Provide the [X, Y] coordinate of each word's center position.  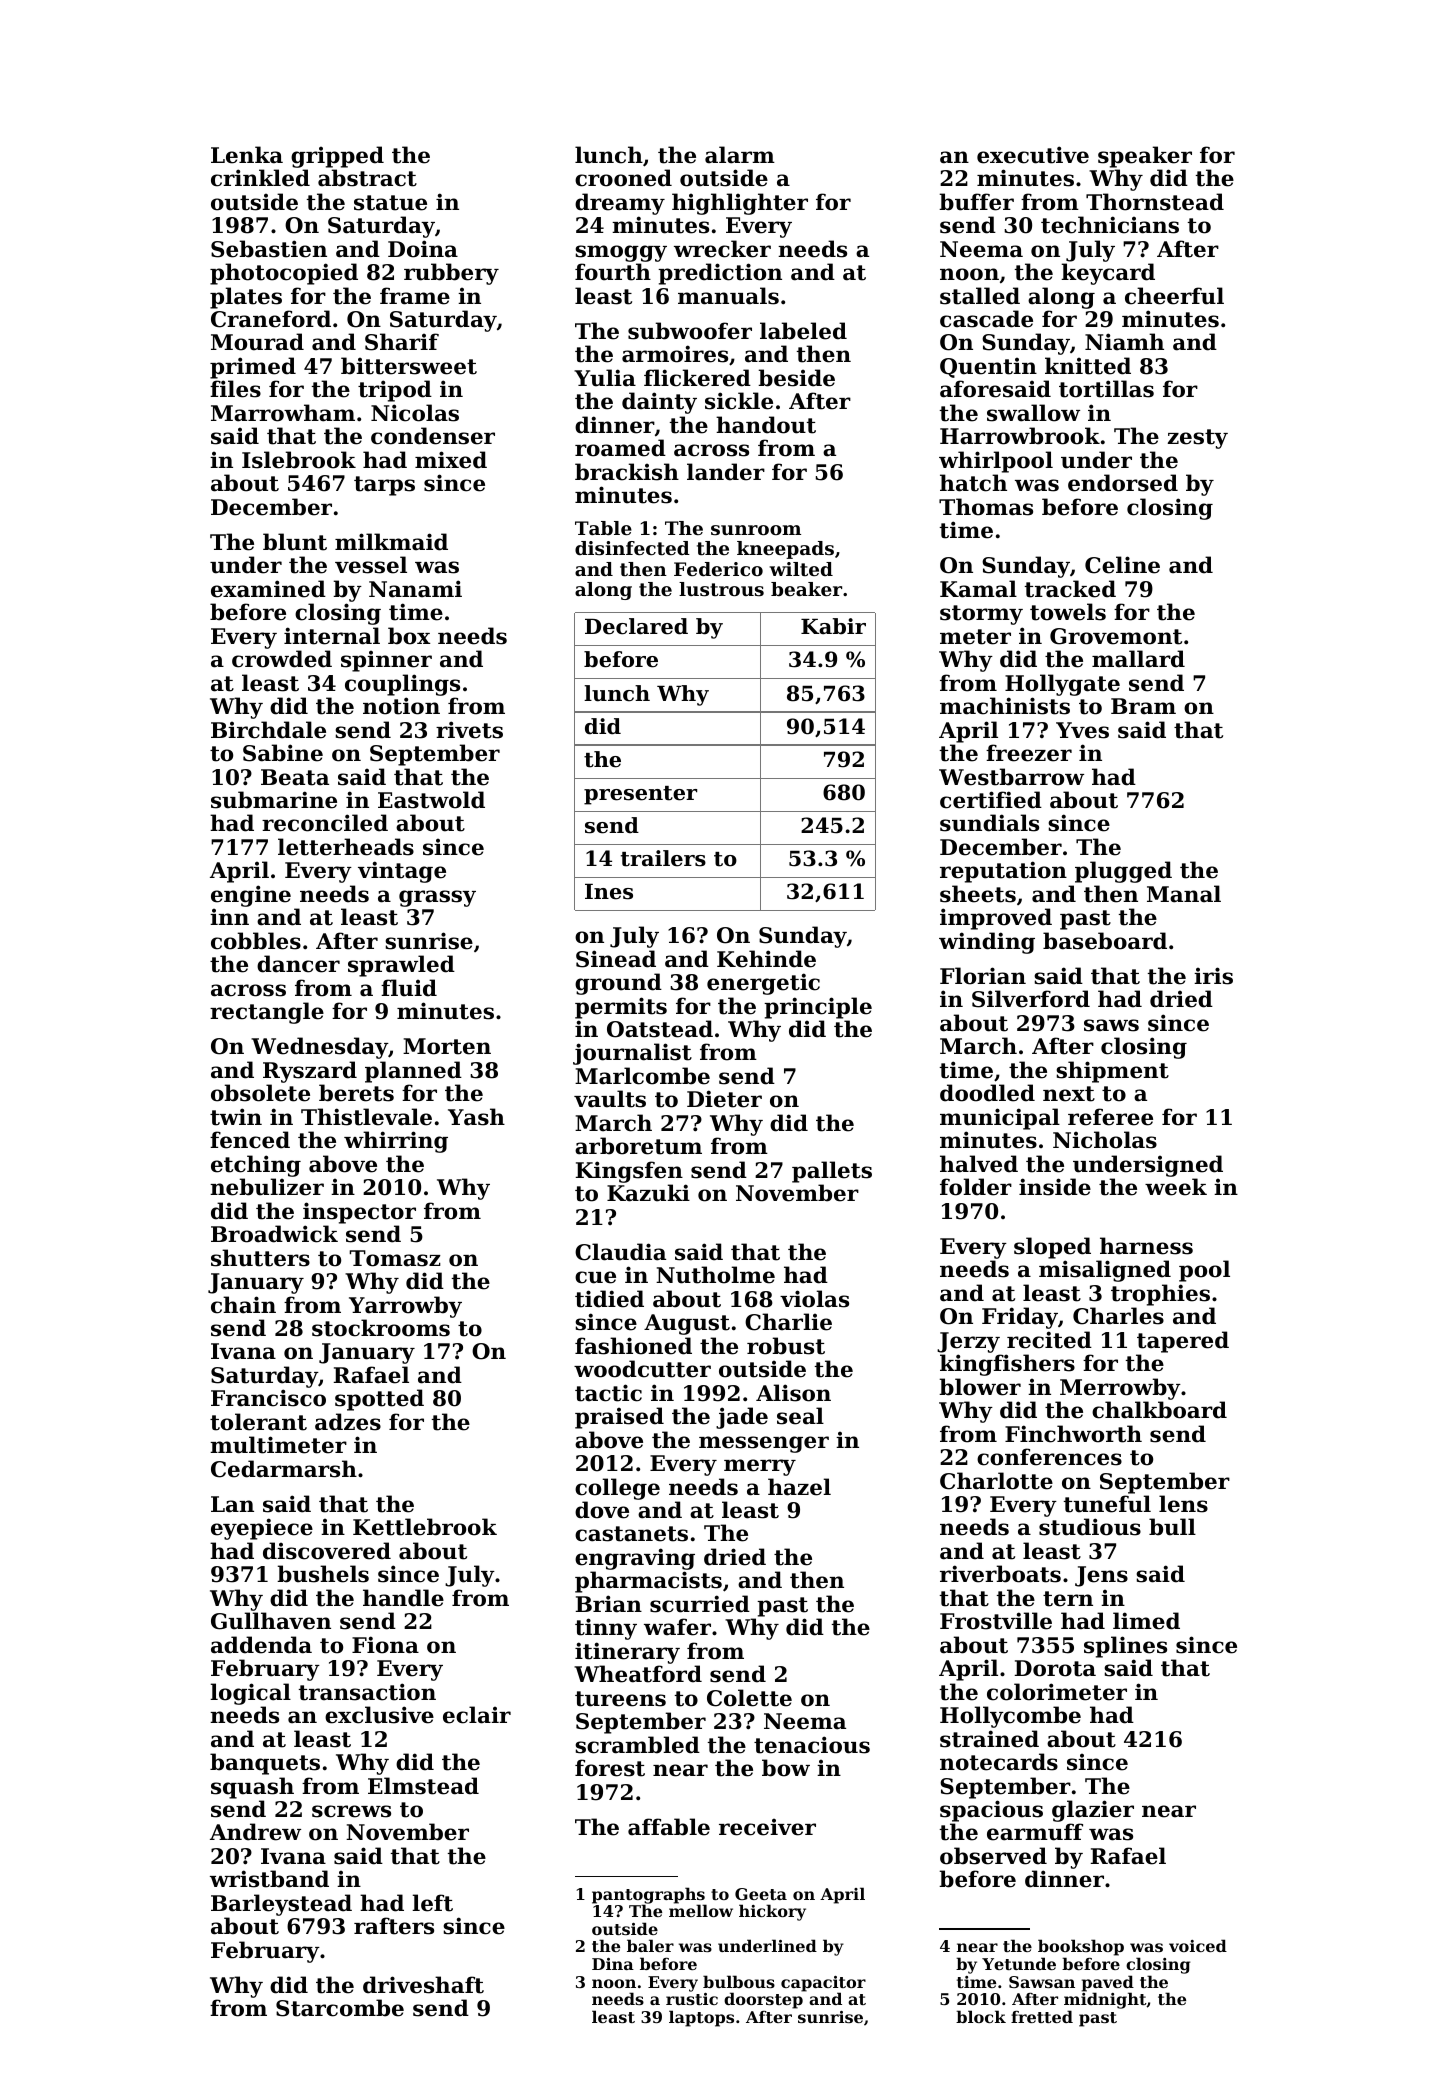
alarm [740, 155]
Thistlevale [366, 1117]
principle [818, 1008]
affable [669, 1827]
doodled [987, 1093]
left [432, 1903]
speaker [1145, 157]
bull [1172, 1527]
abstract [367, 178]
